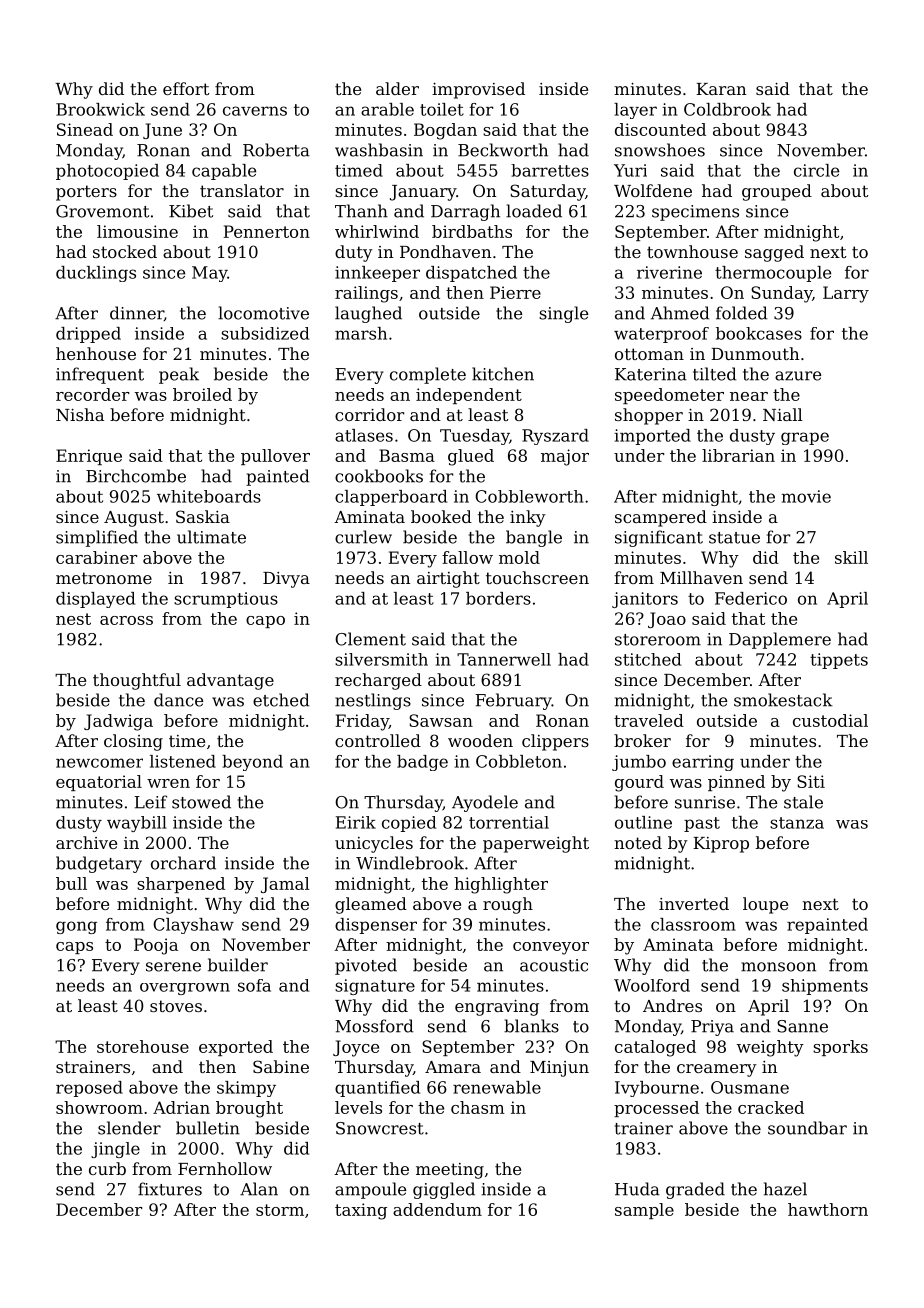  What do you see at coordinates (806, 496) in the screenshot?
I see `movie` at bounding box center [806, 496].
